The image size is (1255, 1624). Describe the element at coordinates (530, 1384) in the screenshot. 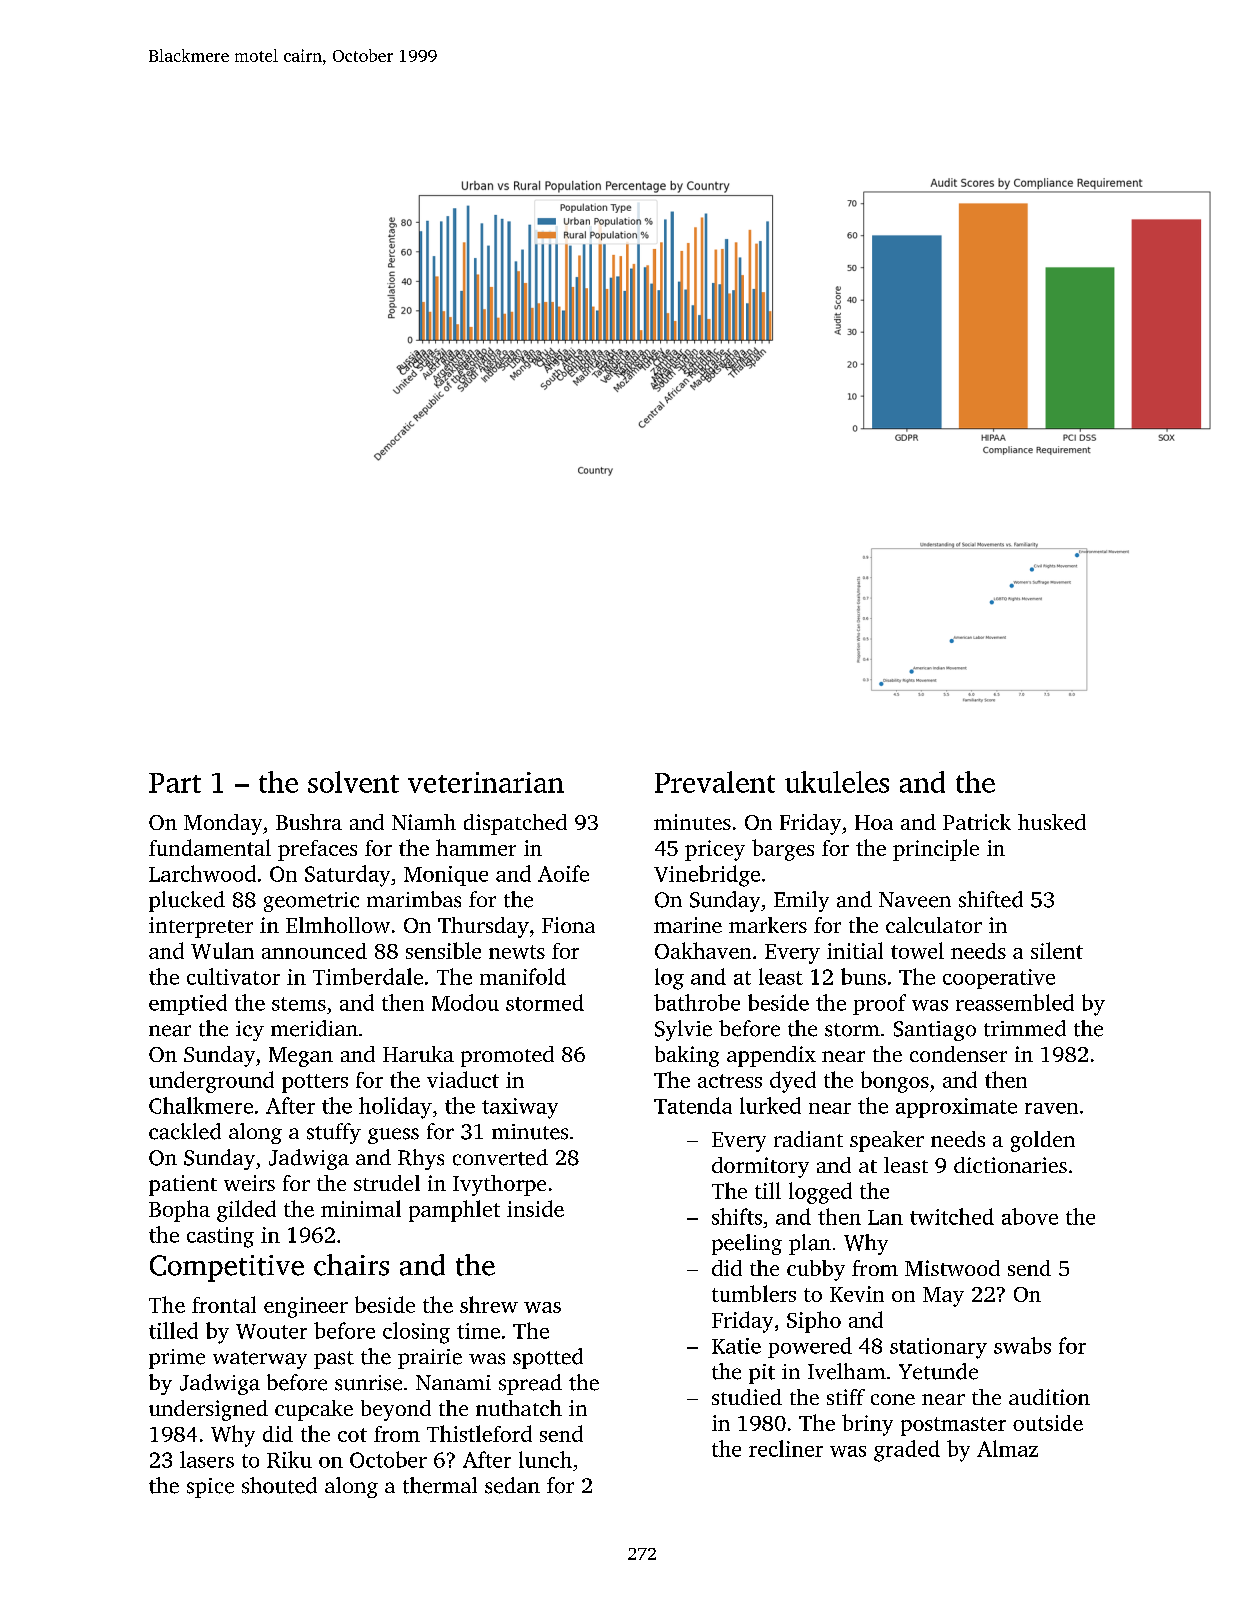

I see `spread` at that location.
